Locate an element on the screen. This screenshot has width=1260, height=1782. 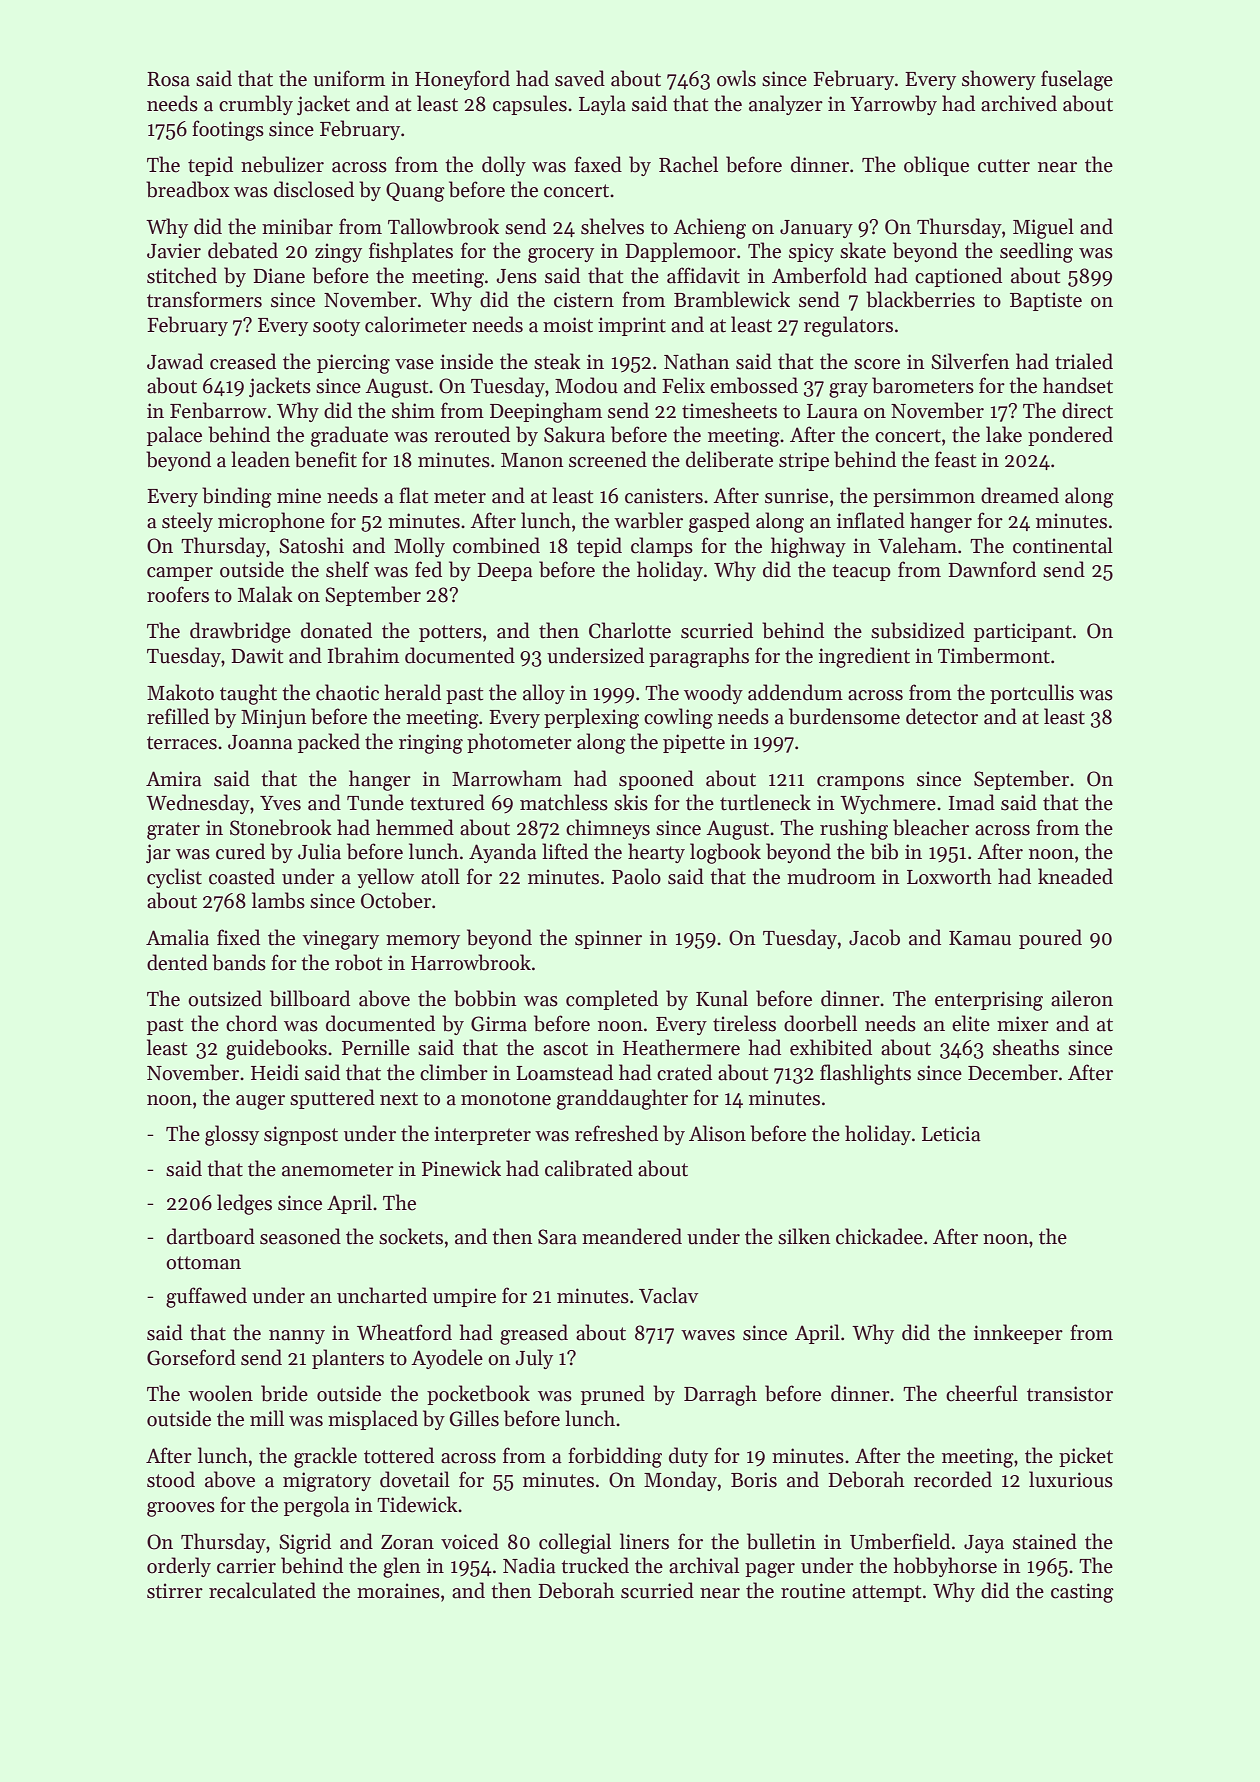
coasted is located at coordinates (242, 876).
